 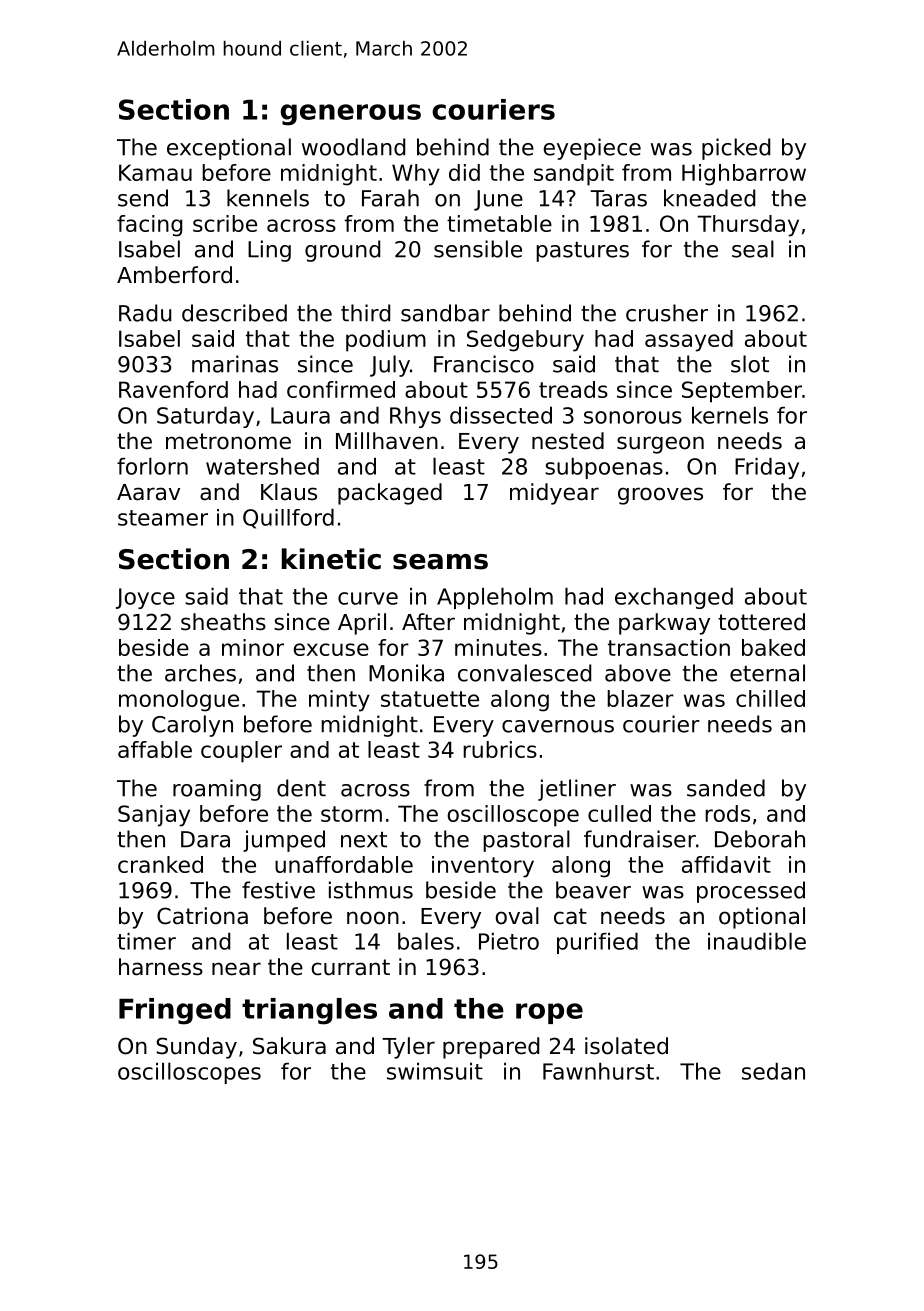 What do you see at coordinates (229, 149) in the image?
I see `exceptional` at bounding box center [229, 149].
